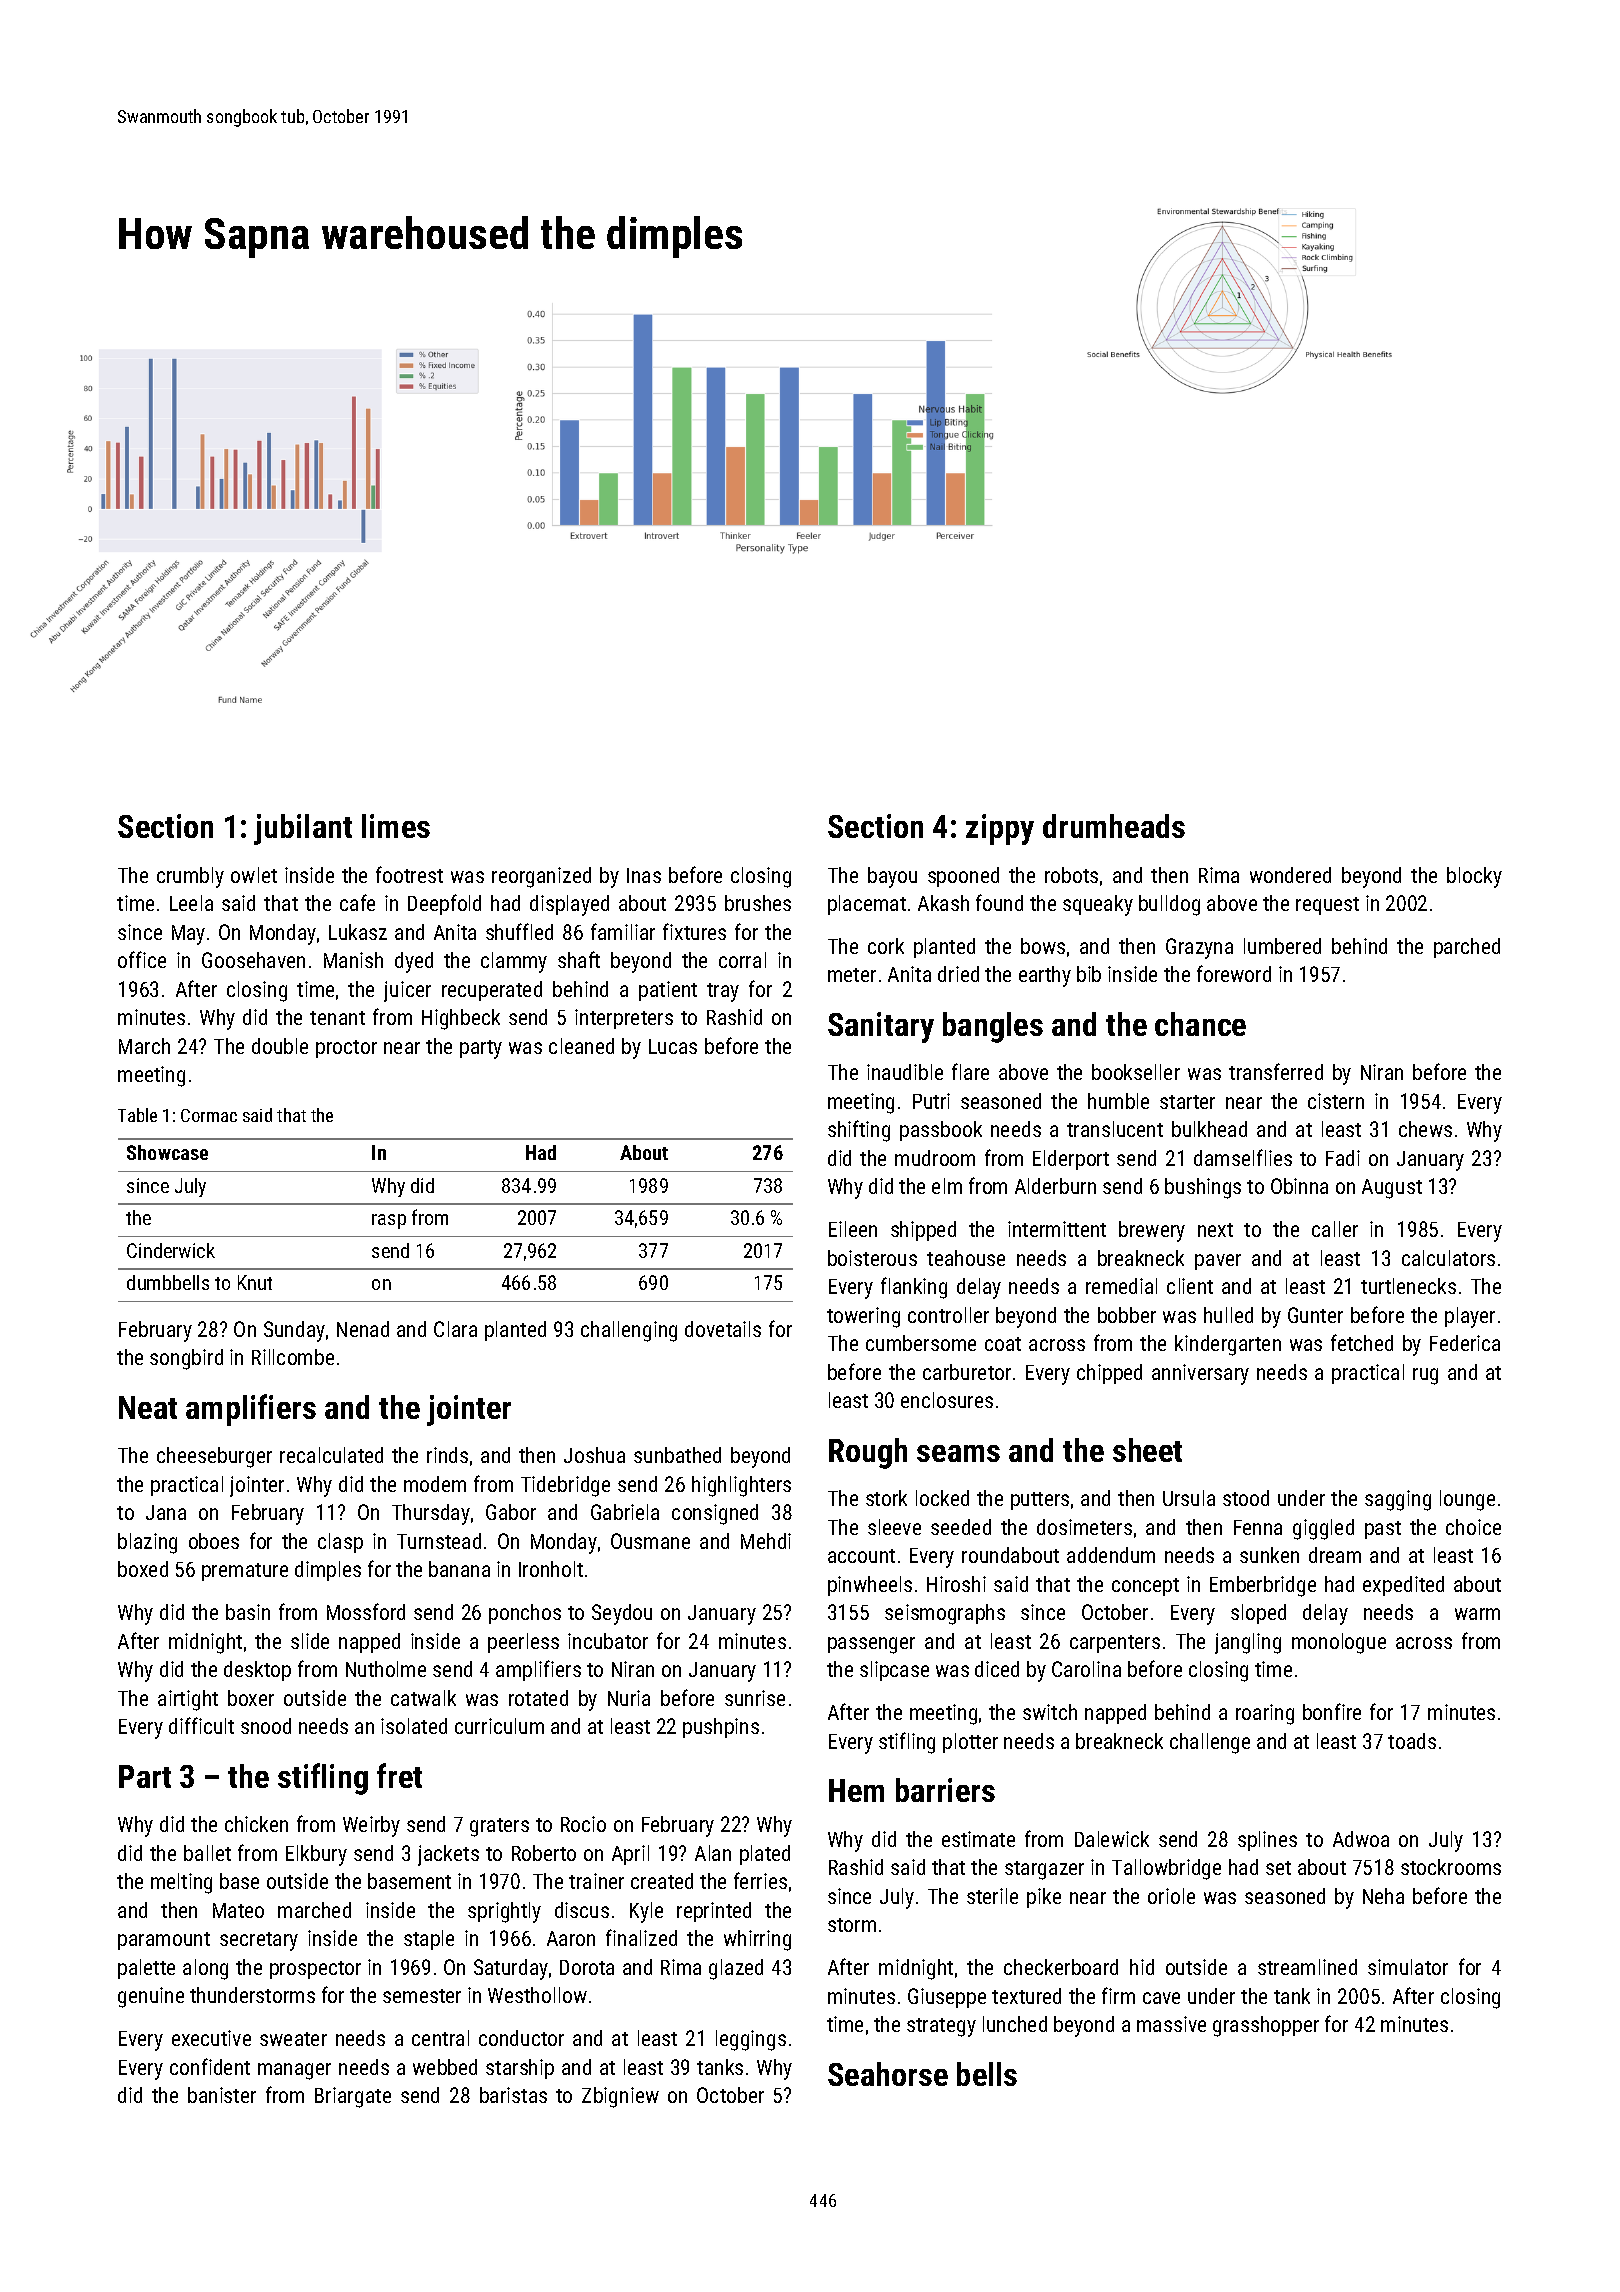 The width and height of the page is (1620, 2292). I want to click on office, so click(142, 959).
